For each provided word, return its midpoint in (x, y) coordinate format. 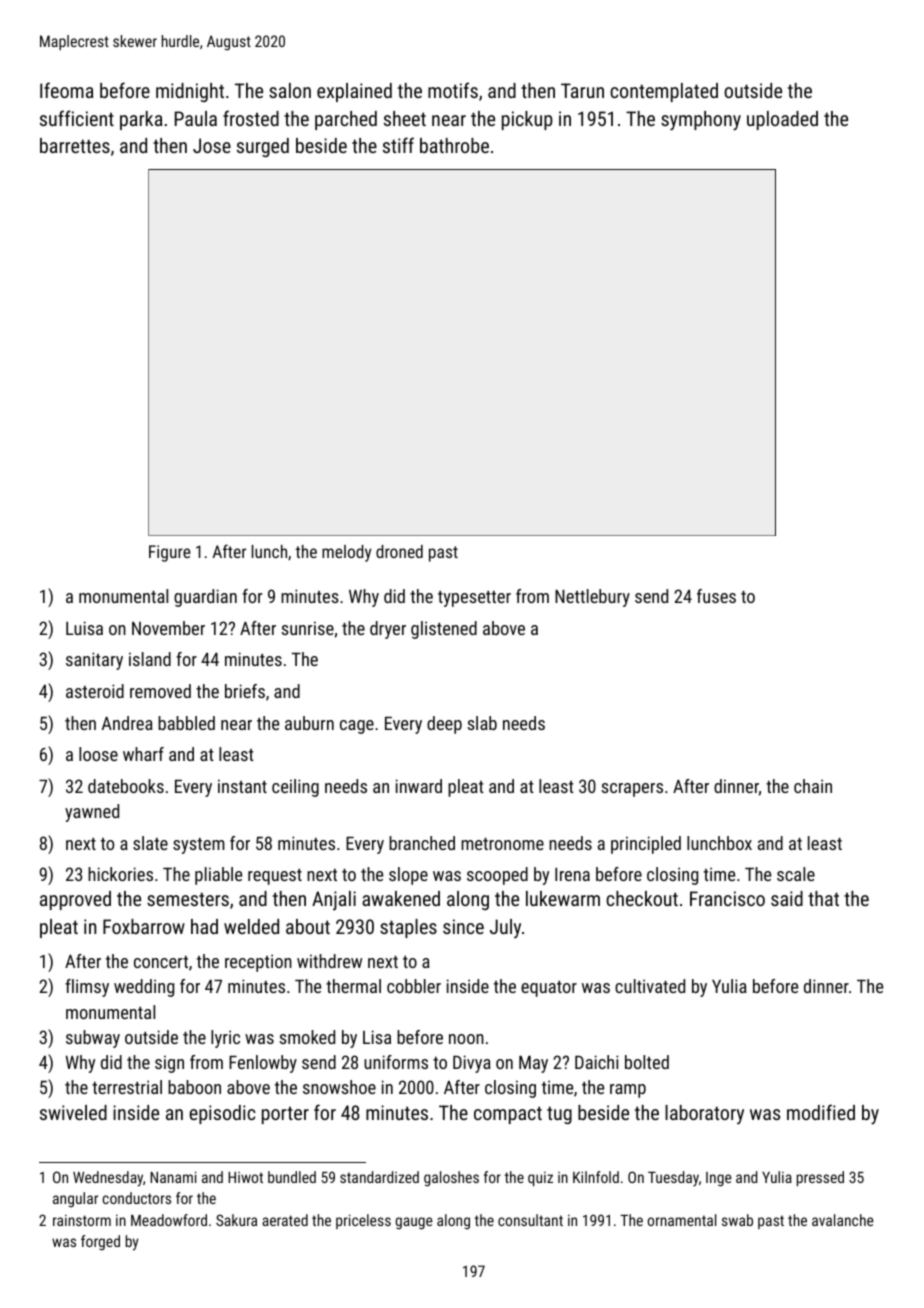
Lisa (377, 1037)
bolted (647, 1062)
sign (169, 1064)
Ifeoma (67, 90)
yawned (92, 813)
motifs (453, 90)
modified (821, 1112)
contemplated (664, 92)
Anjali (334, 901)
